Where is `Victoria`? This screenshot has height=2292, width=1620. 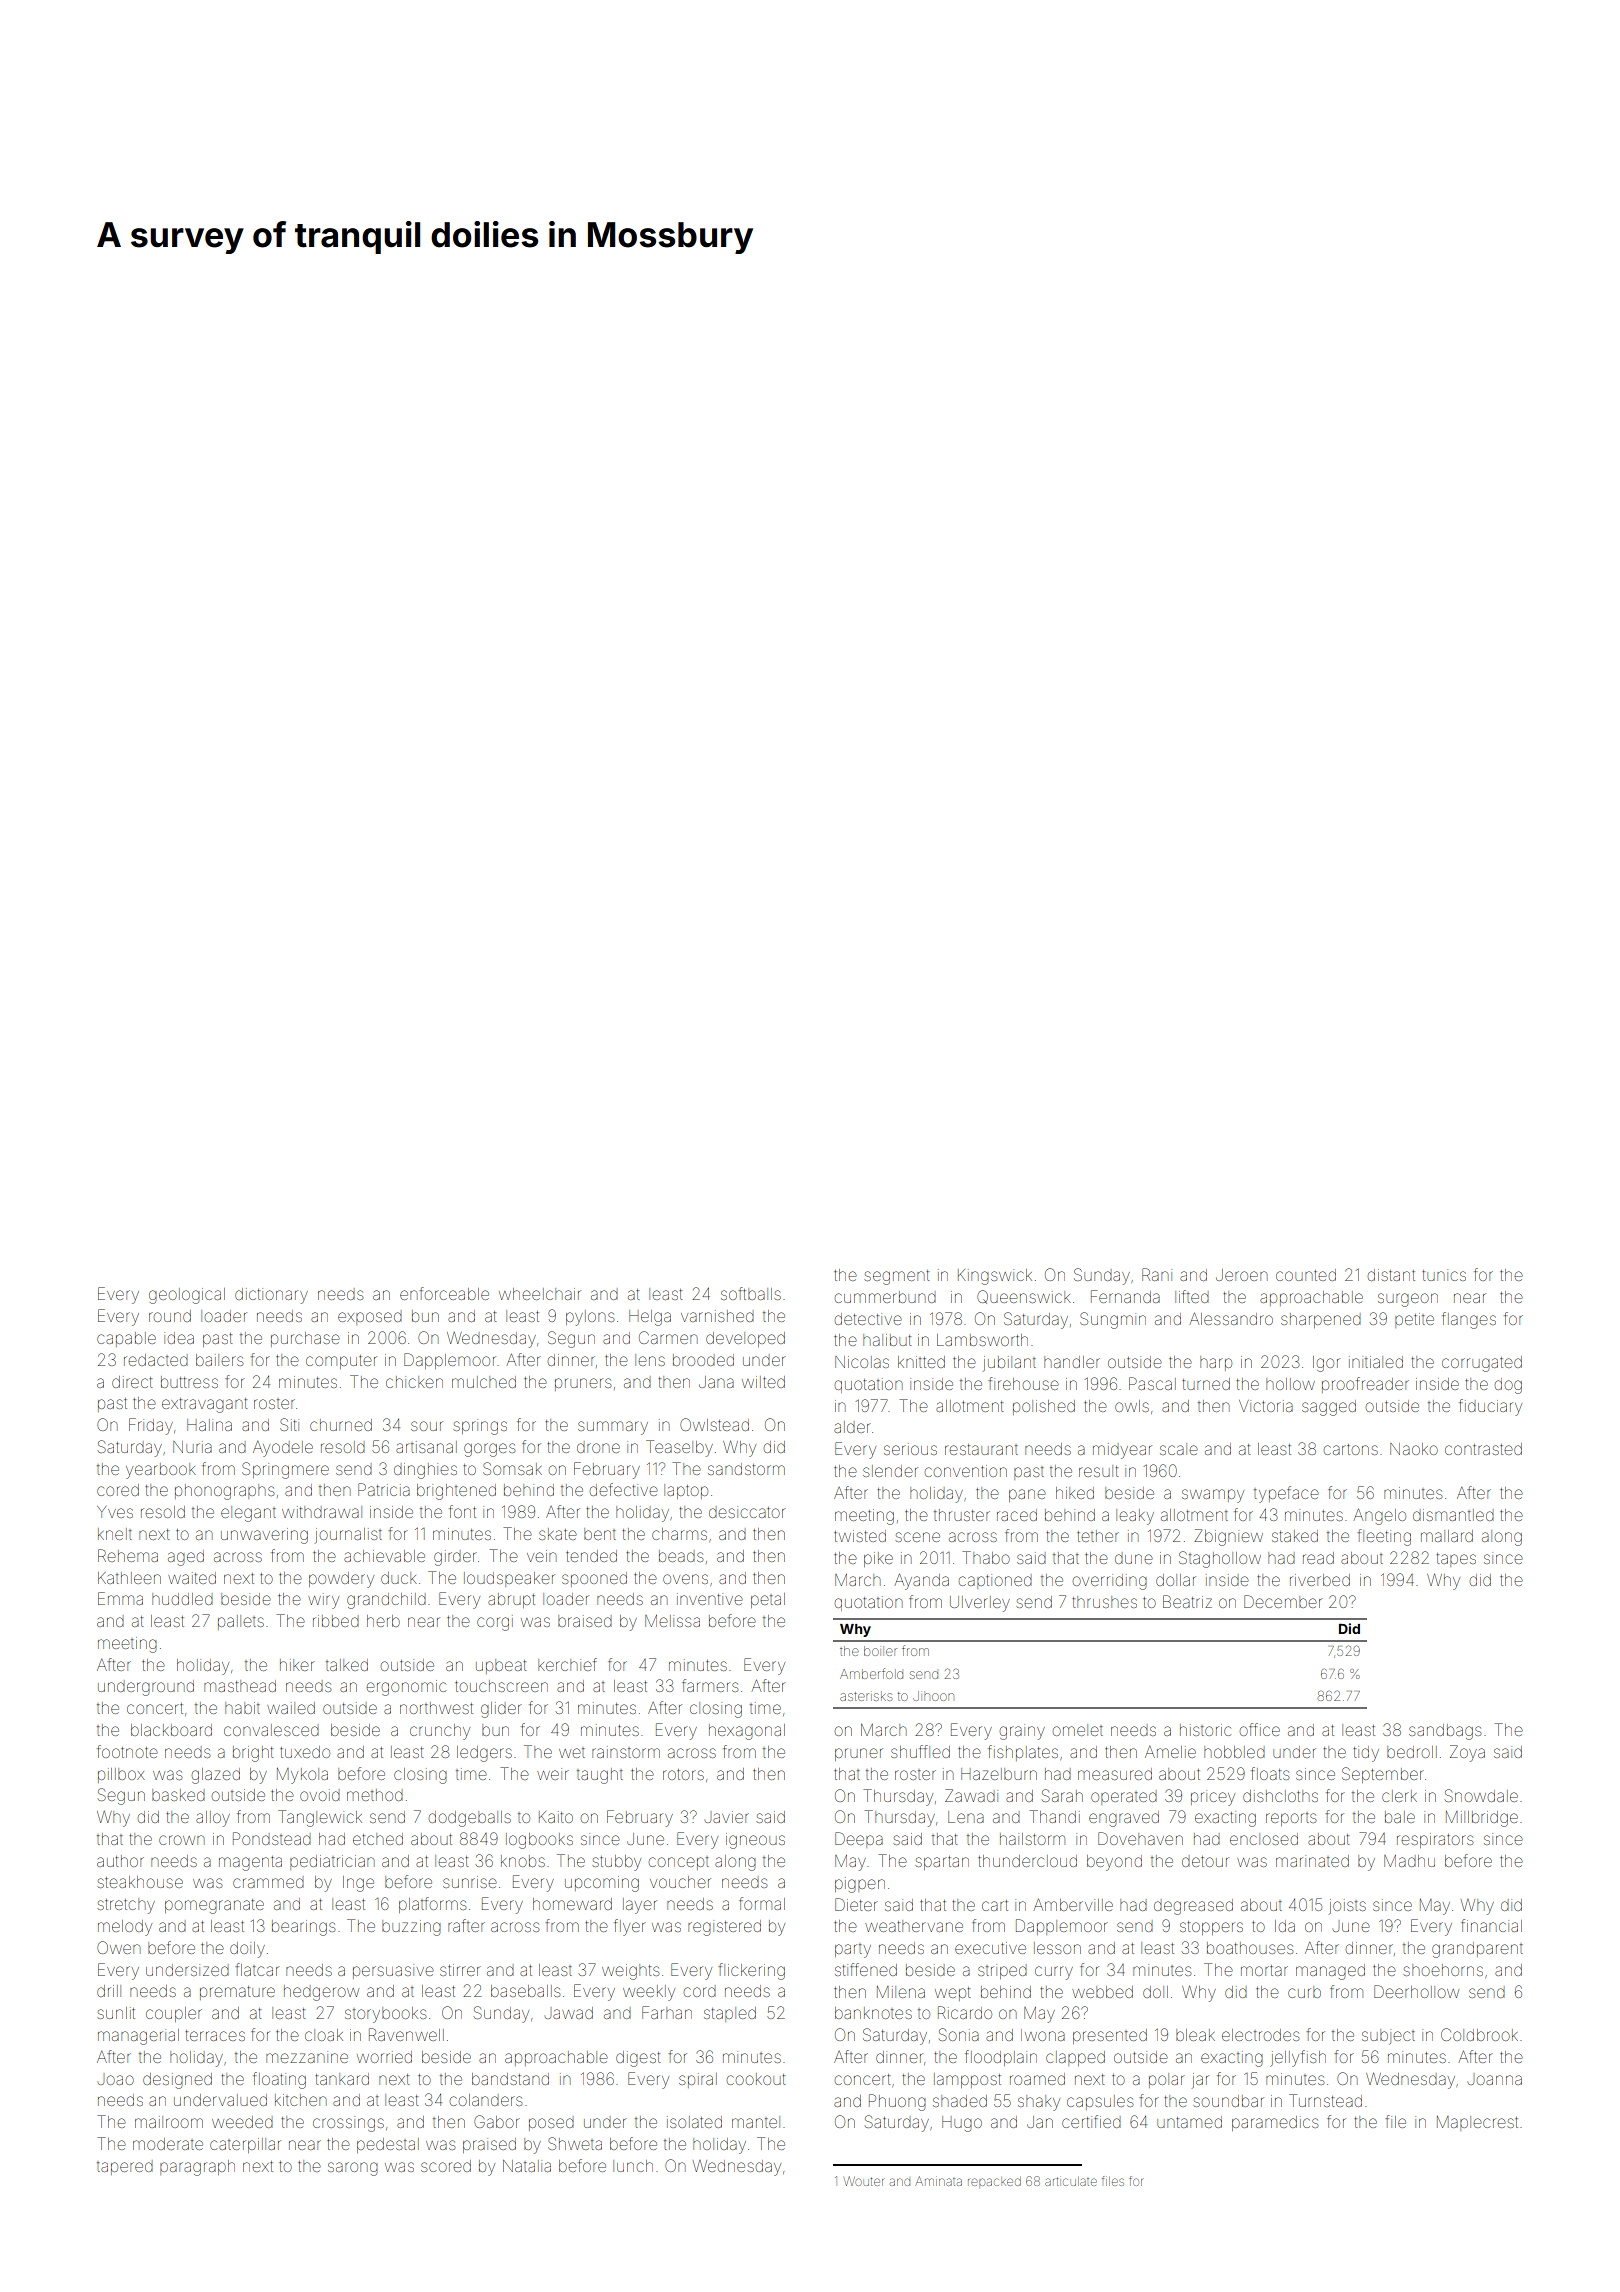 Victoria is located at coordinates (1266, 1406).
